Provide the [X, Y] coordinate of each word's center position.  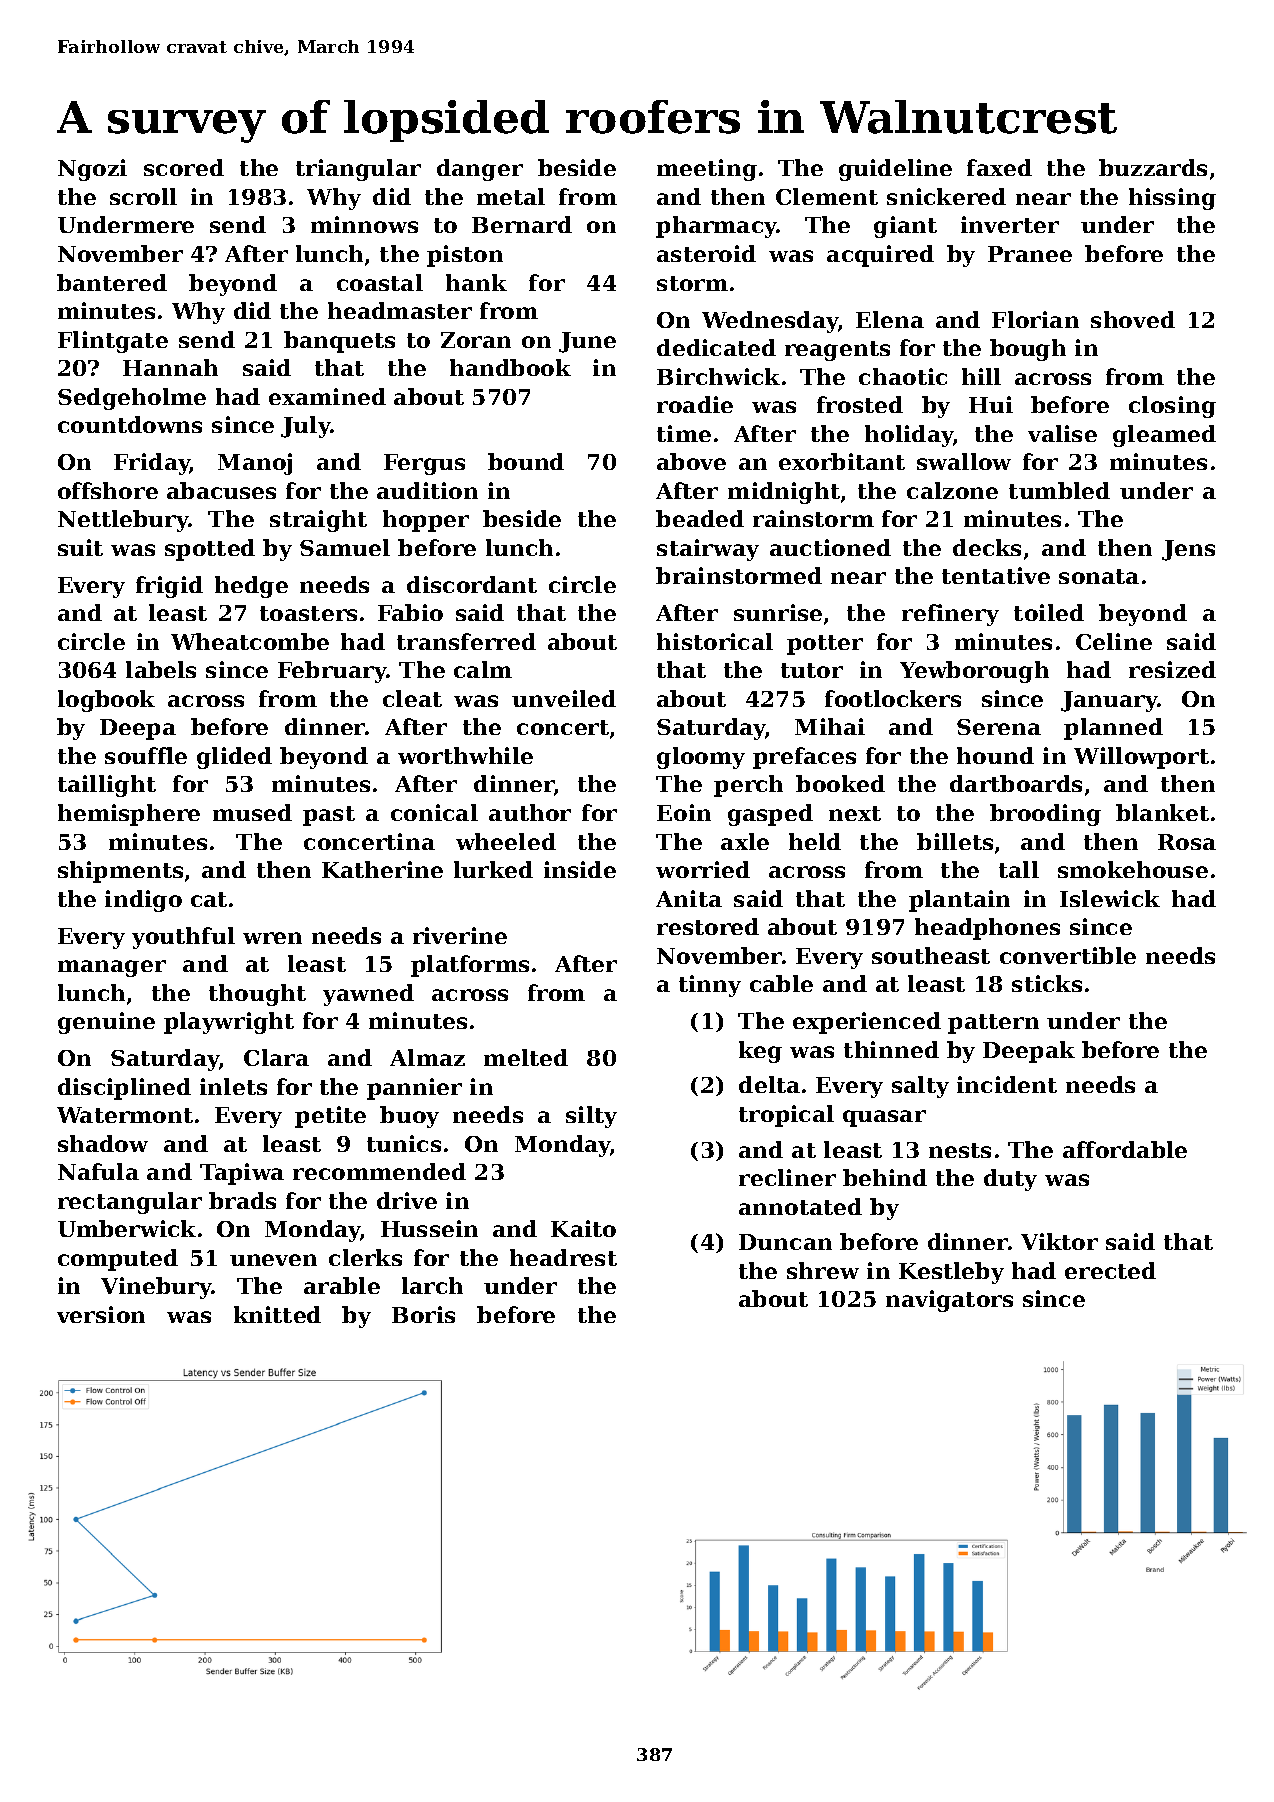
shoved [1133, 319]
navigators [949, 1301]
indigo [143, 901]
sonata [1099, 576]
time [684, 433]
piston [465, 256]
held [815, 841]
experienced [867, 1023]
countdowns [130, 424]
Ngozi [92, 170]
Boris [423, 1314]
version [101, 1314]
